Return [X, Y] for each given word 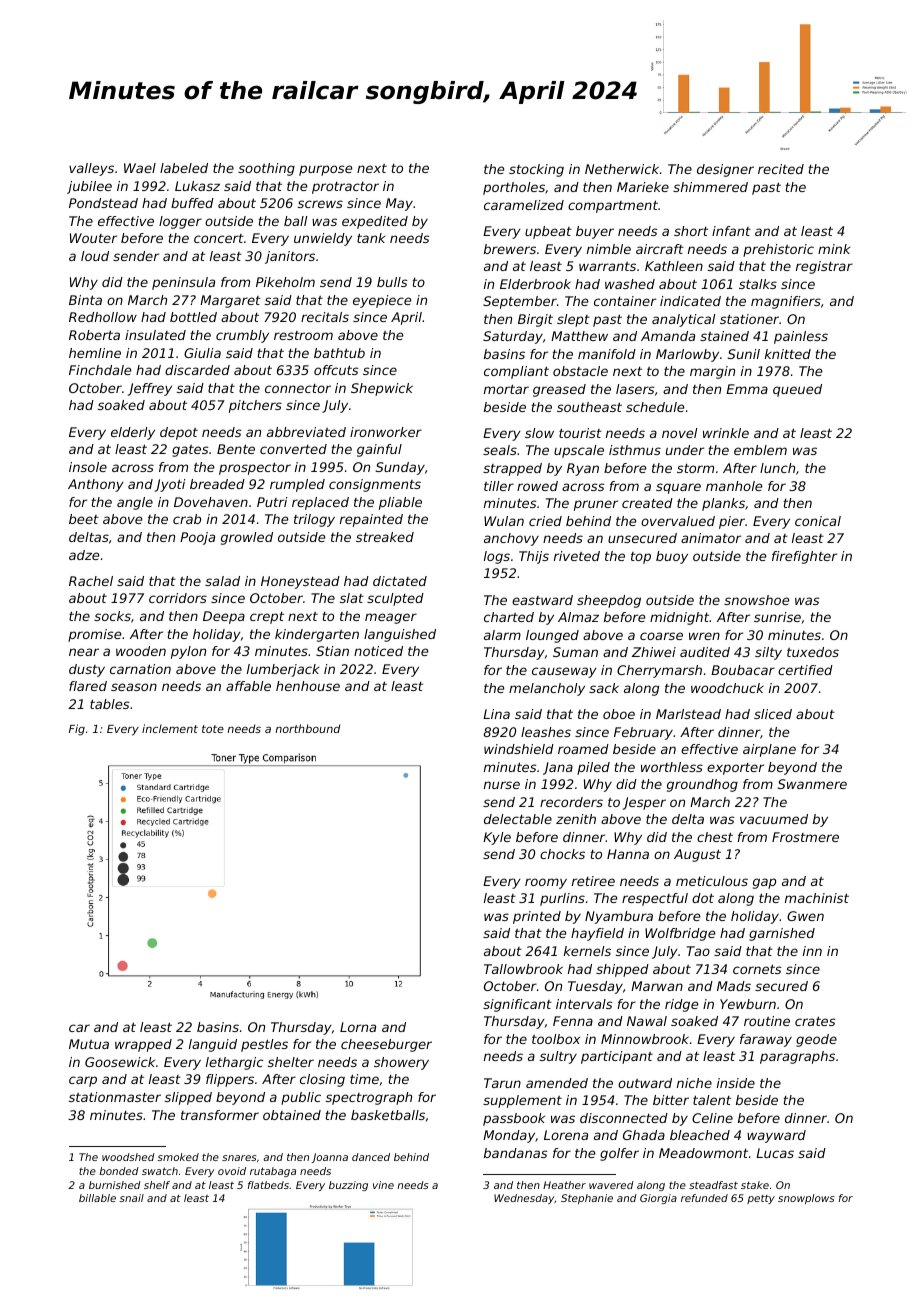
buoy [672, 557]
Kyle [497, 838]
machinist [817, 898]
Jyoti [170, 485]
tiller [499, 486]
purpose [326, 170]
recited [781, 169]
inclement [170, 728]
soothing [266, 169]
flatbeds [268, 1185]
